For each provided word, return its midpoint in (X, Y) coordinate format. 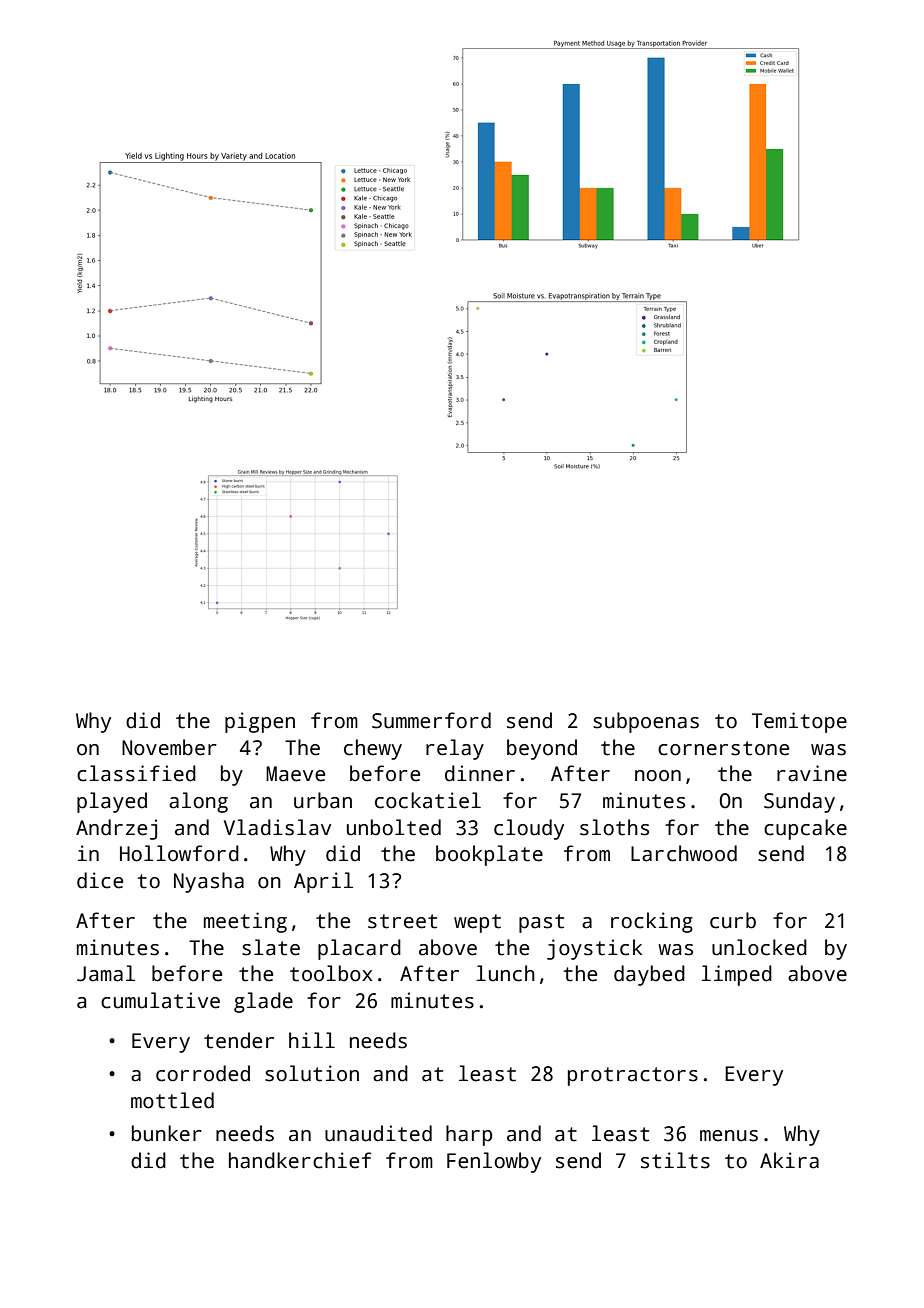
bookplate (489, 855)
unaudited (378, 1133)
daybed (649, 975)
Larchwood (684, 853)
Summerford (431, 720)
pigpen (260, 722)
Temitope (799, 722)
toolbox (331, 973)
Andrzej (116, 829)
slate (271, 947)
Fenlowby (494, 1162)
